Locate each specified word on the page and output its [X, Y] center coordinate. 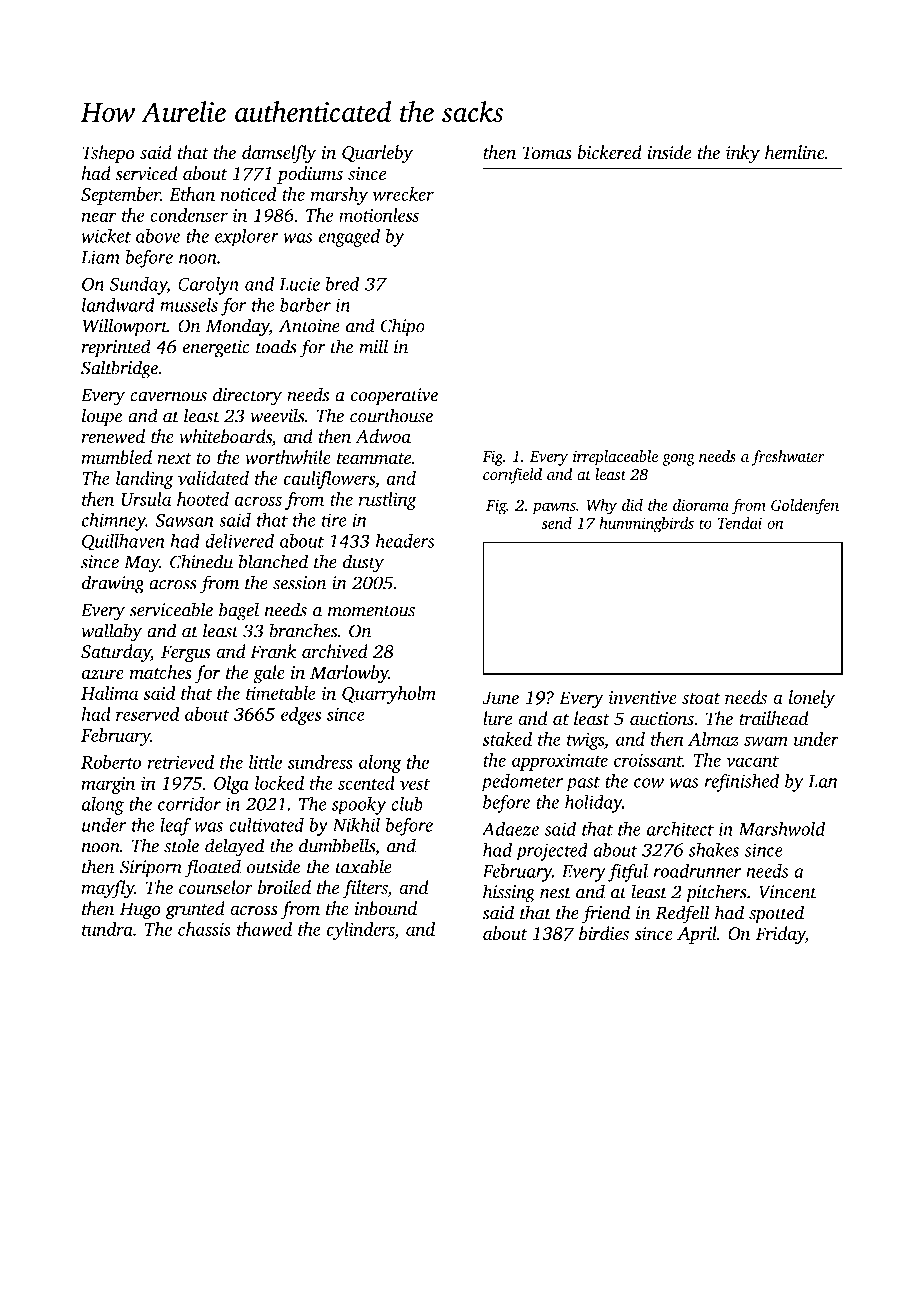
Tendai [740, 523]
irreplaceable [615, 458]
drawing [113, 584]
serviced [146, 173]
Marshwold [781, 828]
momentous [371, 611]
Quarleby [377, 154]
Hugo [140, 911]
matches [161, 672]
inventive [643, 698]
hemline [795, 152]
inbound [386, 908]
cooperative [394, 397]
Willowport [125, 327]
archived [335, 651]
